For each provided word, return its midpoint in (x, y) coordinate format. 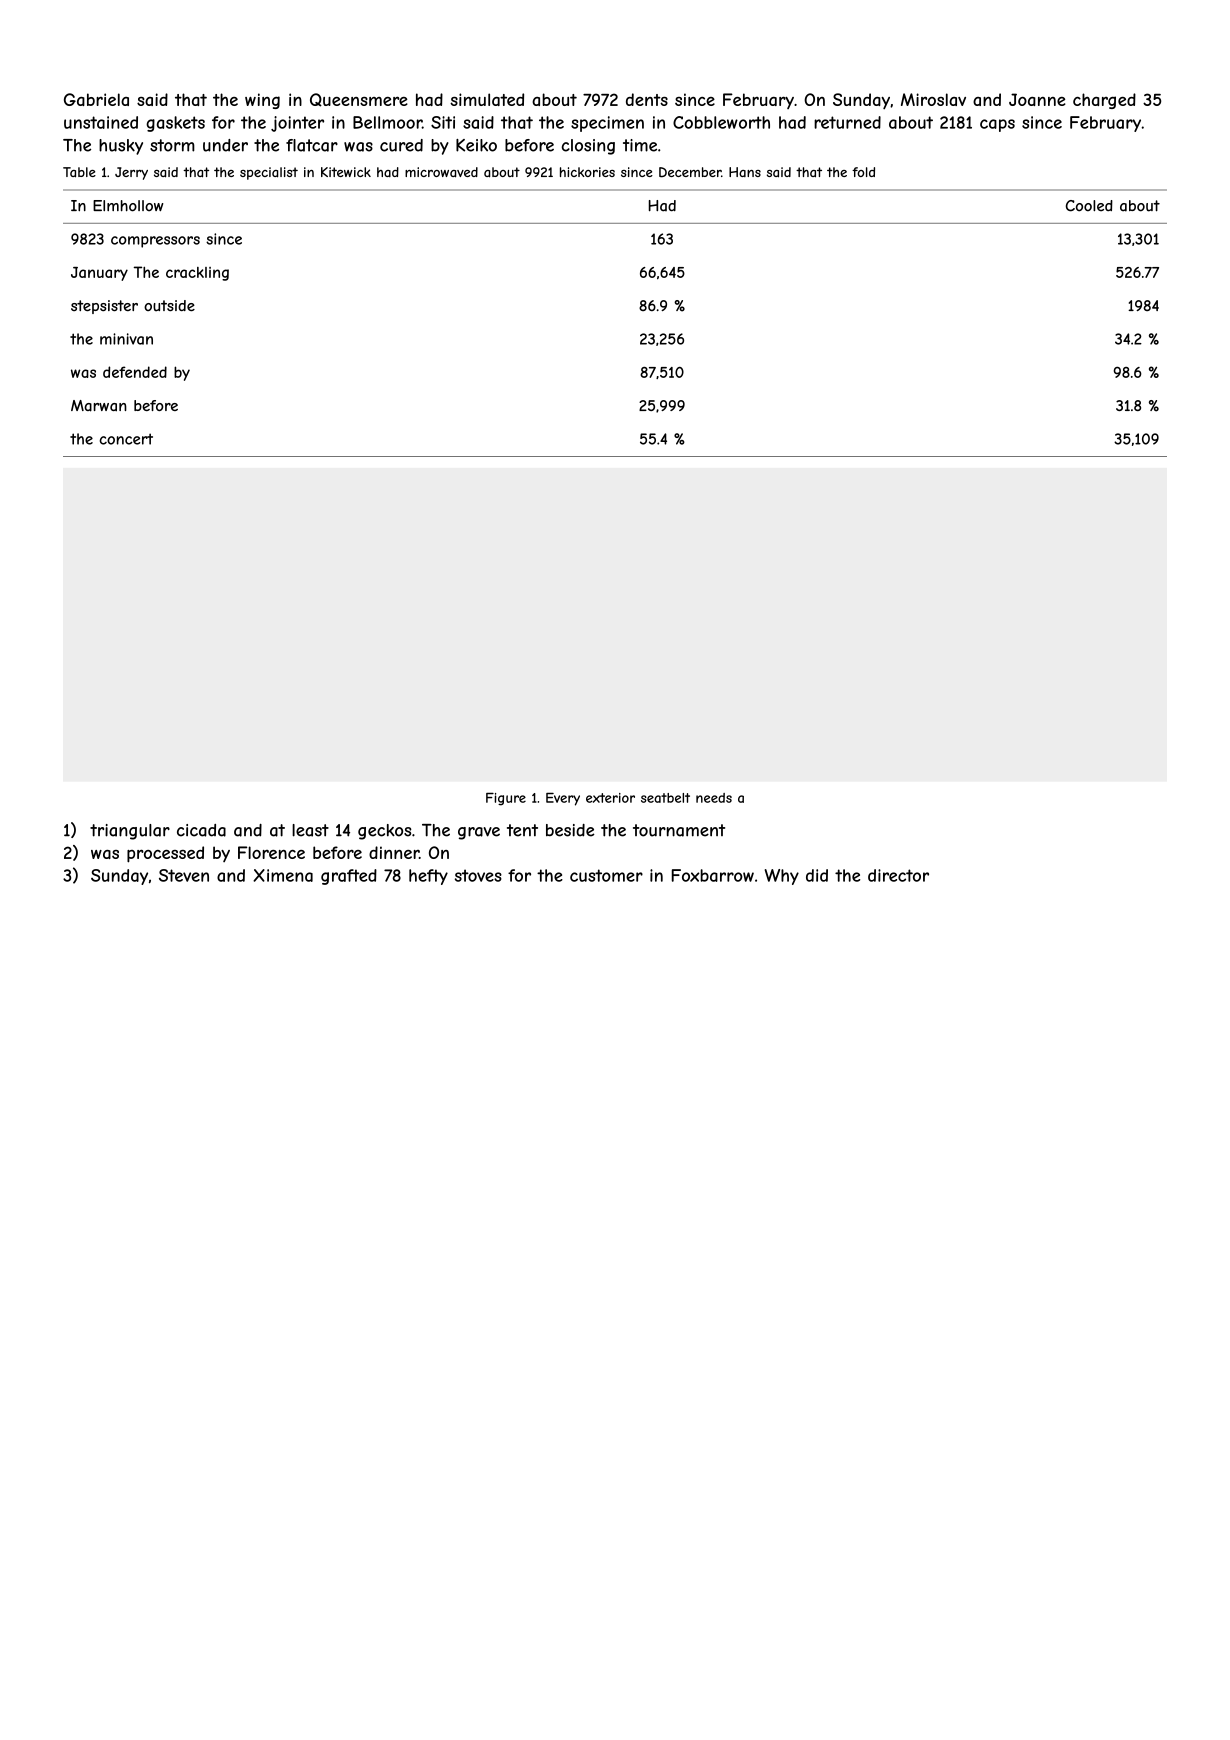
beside (570, 830)
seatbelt (665, 798)
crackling (197, 274)
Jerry (131, 173)
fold (863, 172)
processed (165, 854)
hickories (587, 172)
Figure (506, 799)
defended (135, 372)
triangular (130, 832)
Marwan (99, 406)
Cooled (1089, 206)
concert (126, 439)
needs (714, 798)
